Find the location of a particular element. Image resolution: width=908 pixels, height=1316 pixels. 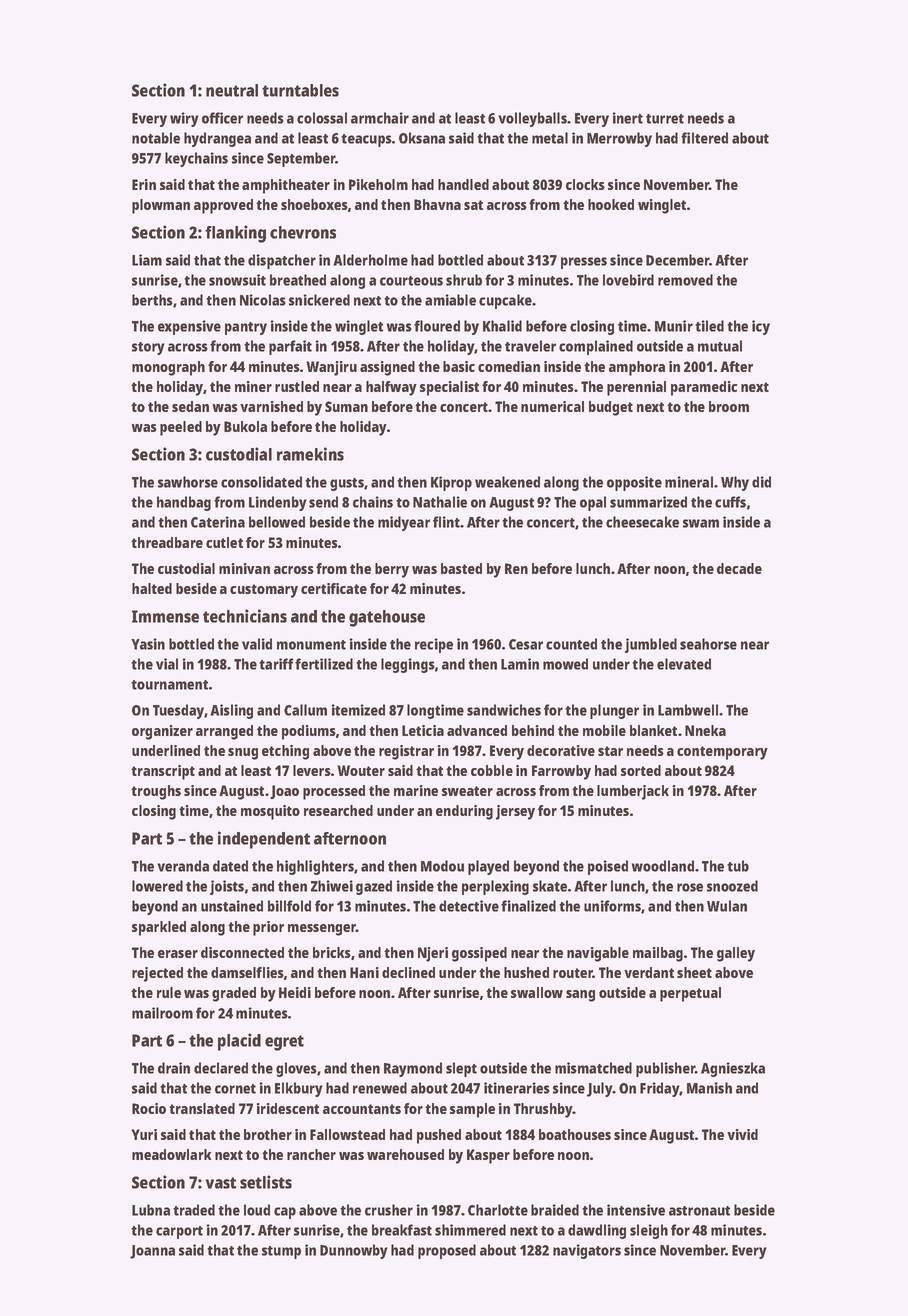

traded is located at coordinates (194, 1210).
